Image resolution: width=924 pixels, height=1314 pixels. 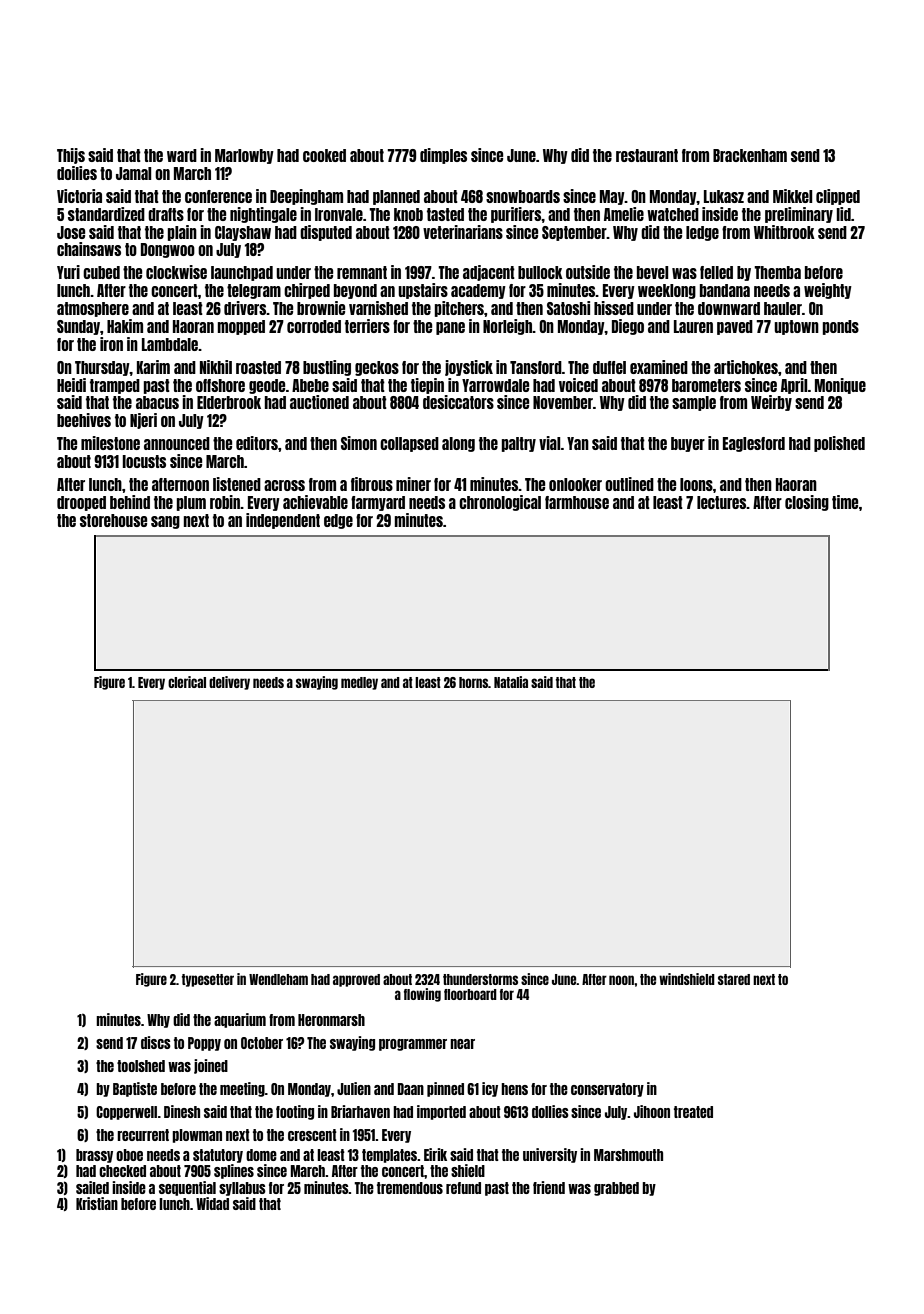 I want to click on typesetter, so click(x=208, y=980).
